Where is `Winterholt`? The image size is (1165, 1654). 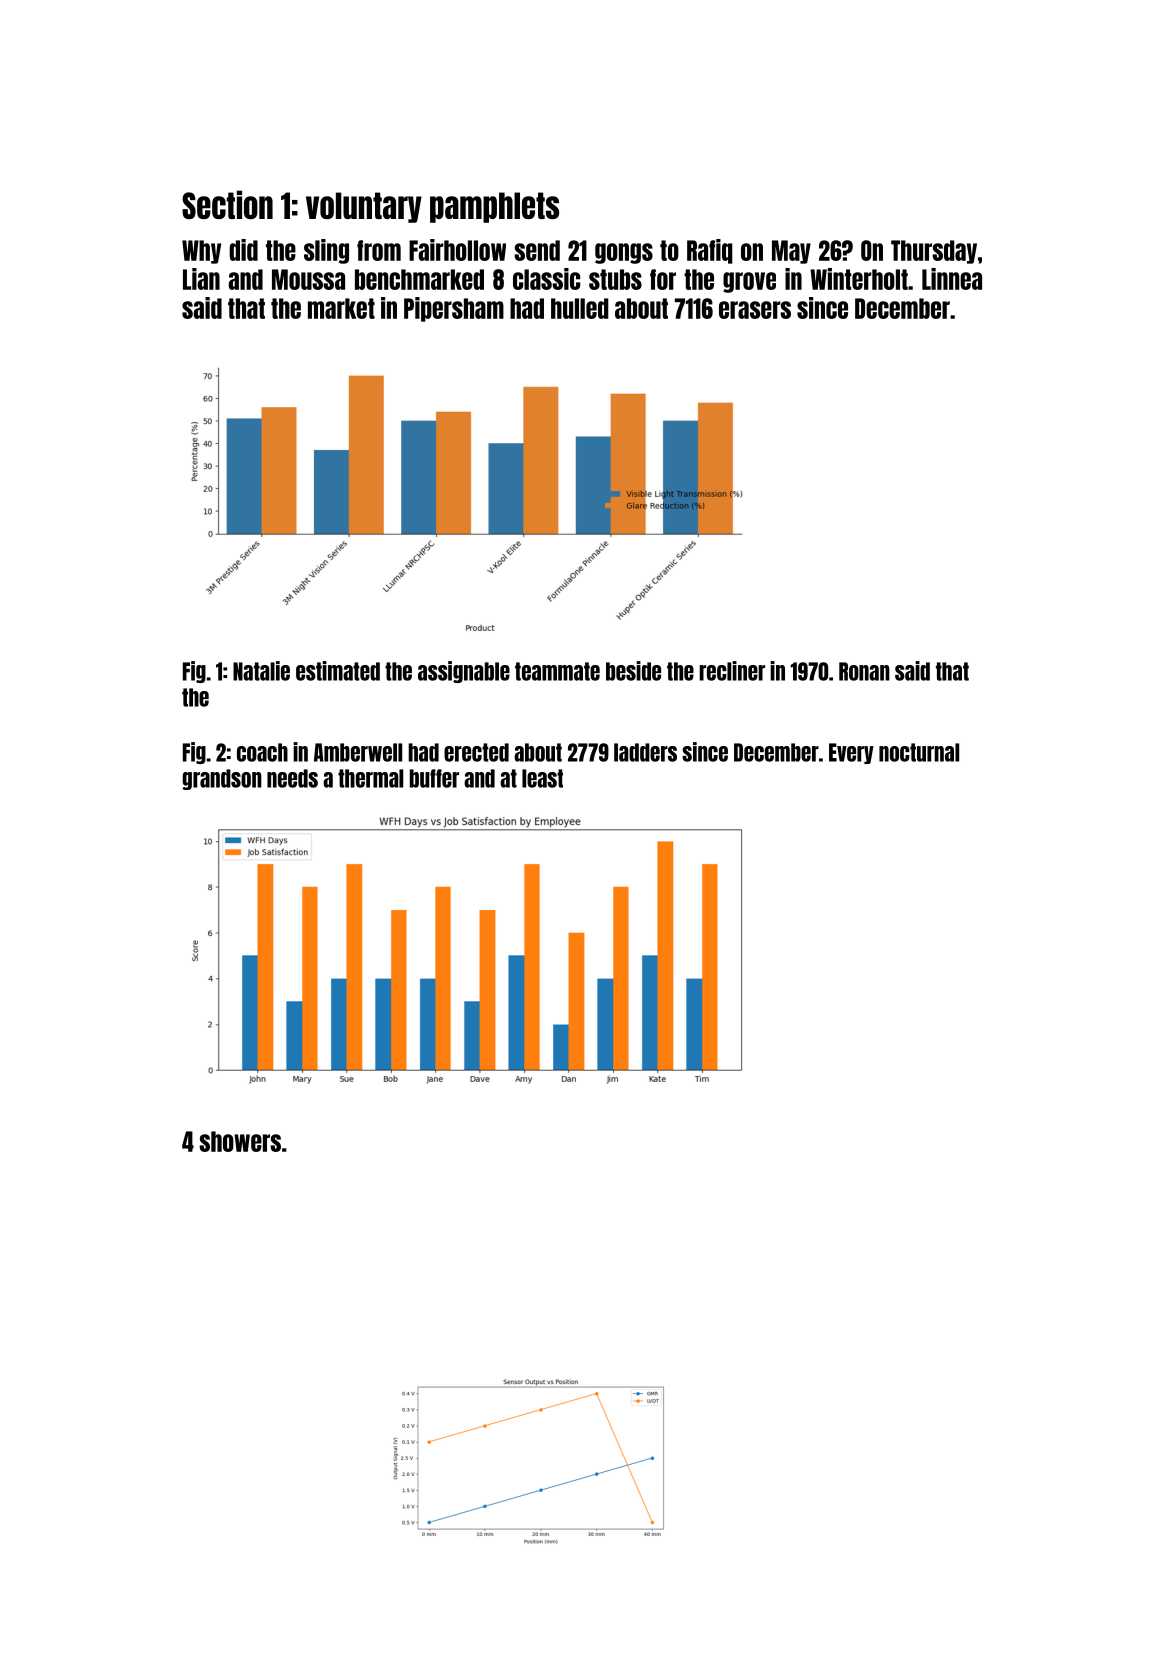
Winterholt is located at coordinates (859, 279).
